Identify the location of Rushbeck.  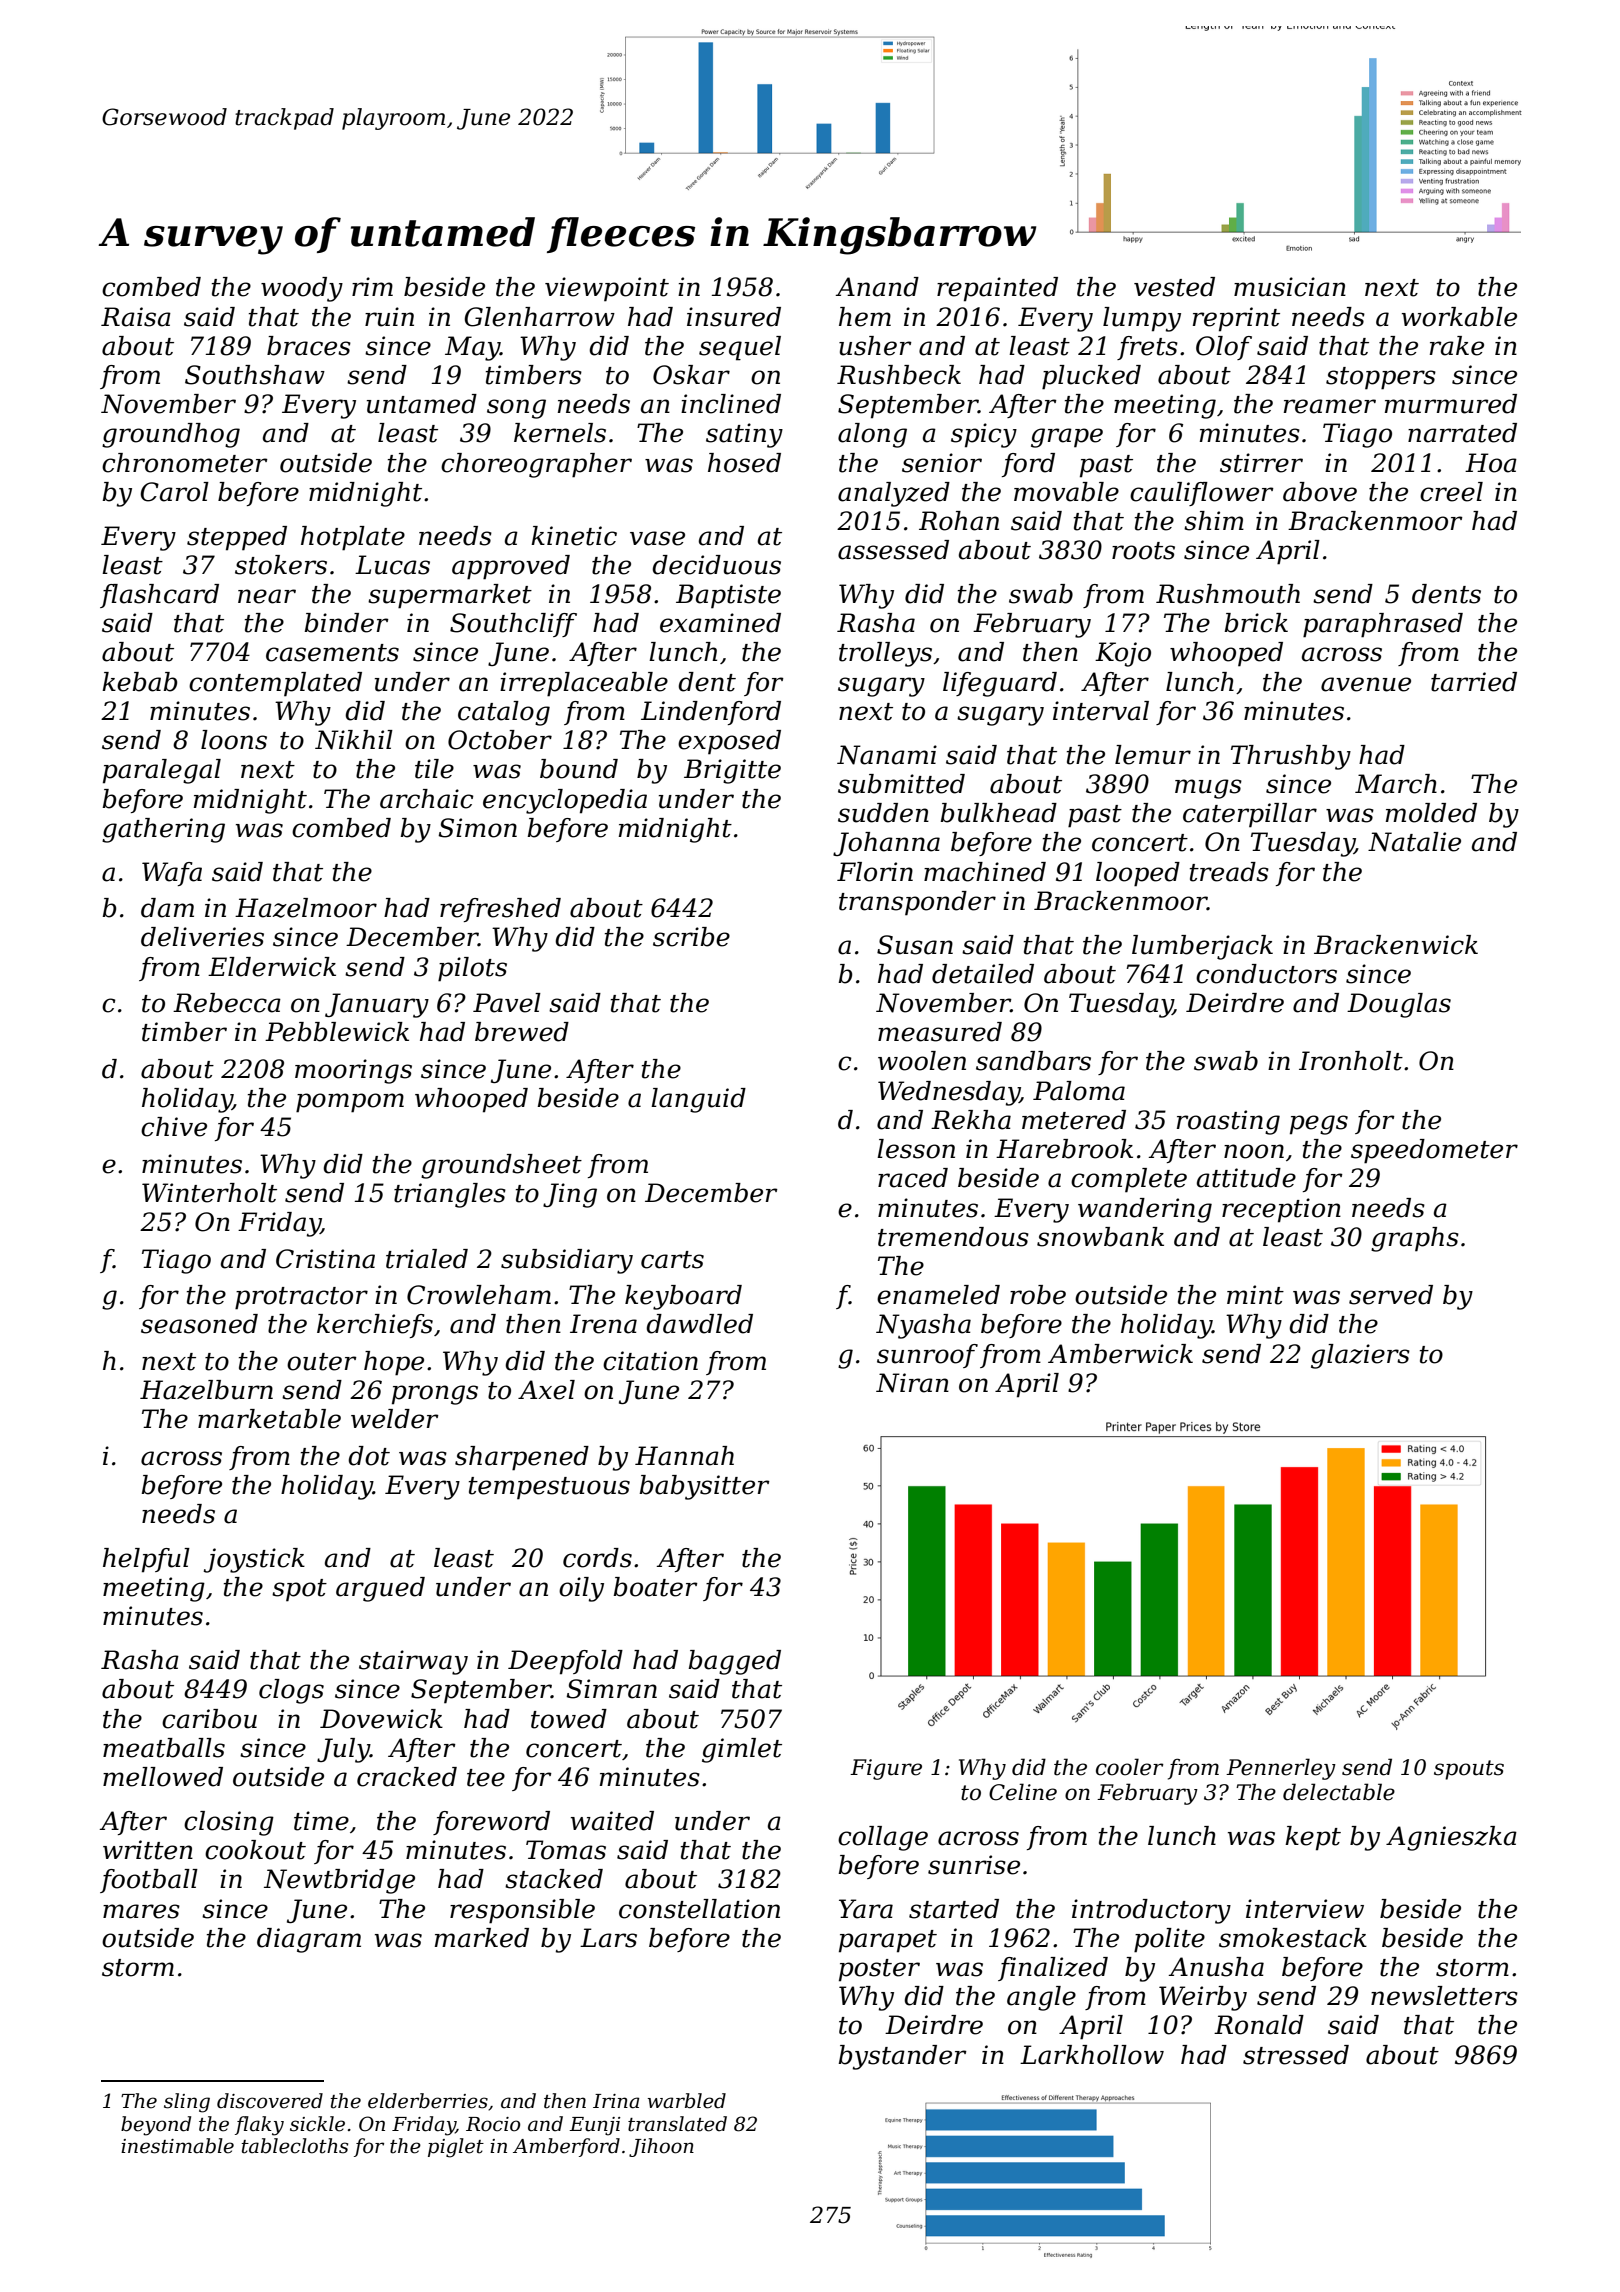
(899, 375).
